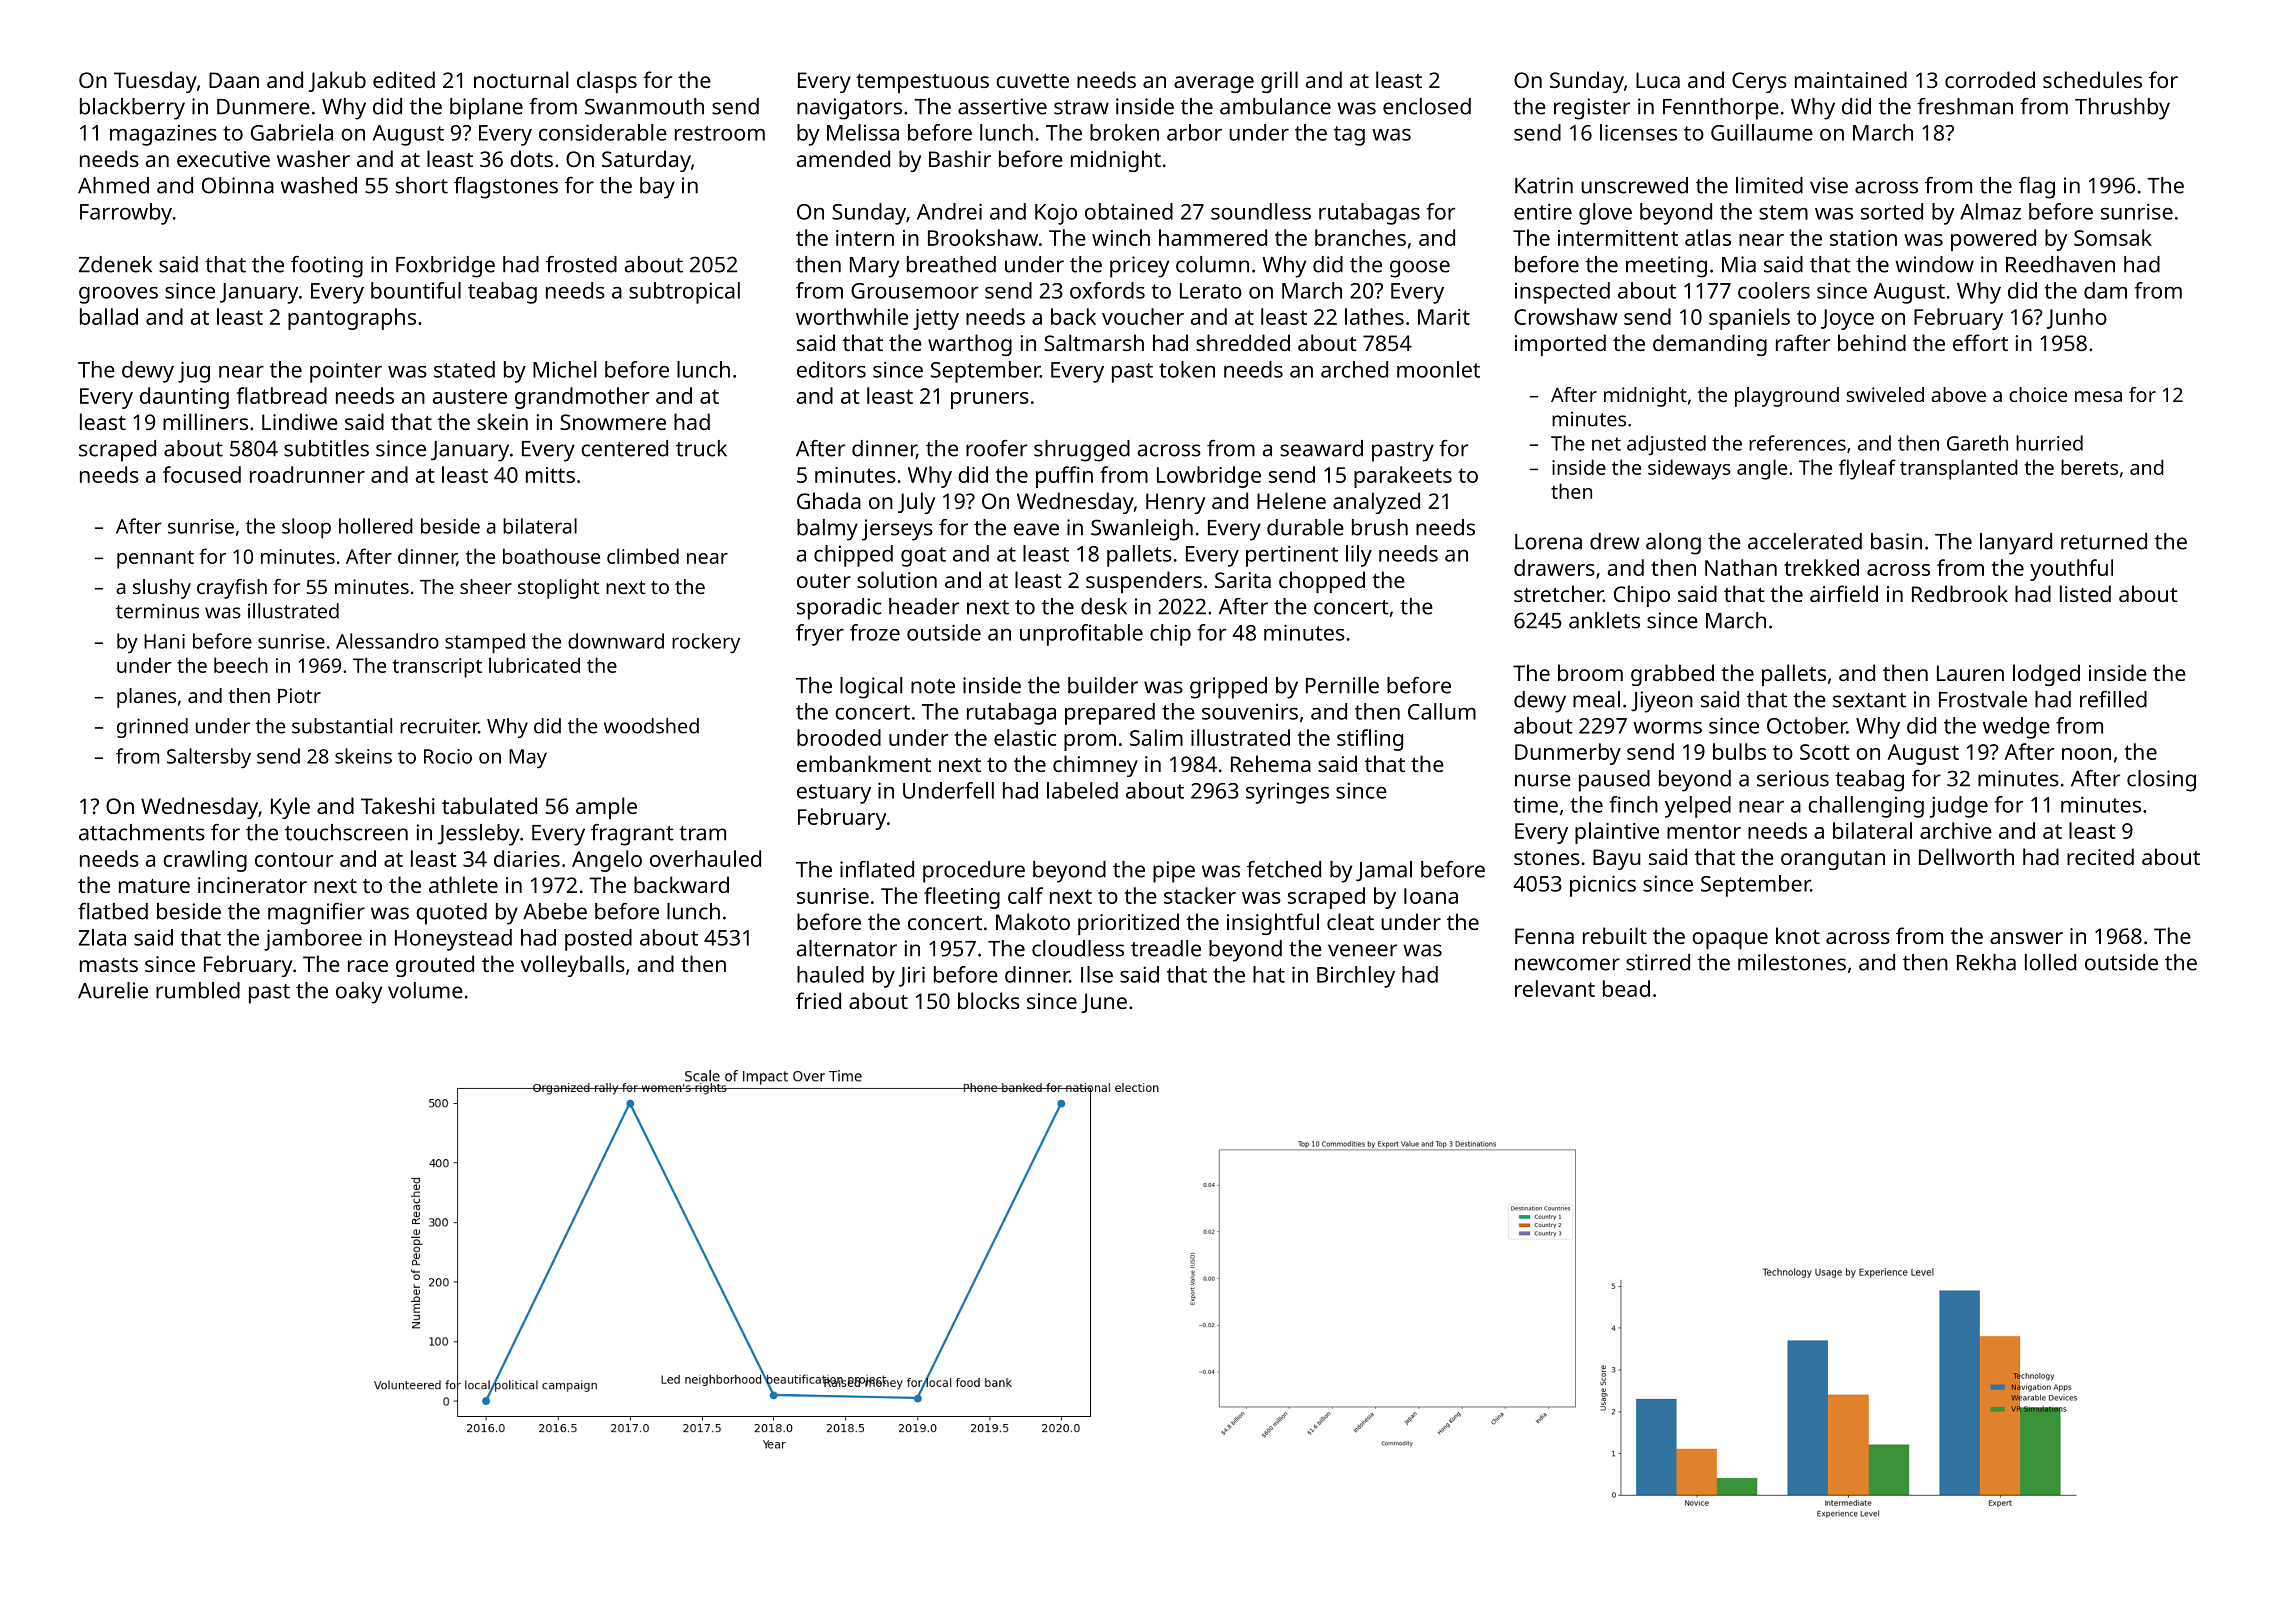  I want to click on answer, so click(2026, 938).
